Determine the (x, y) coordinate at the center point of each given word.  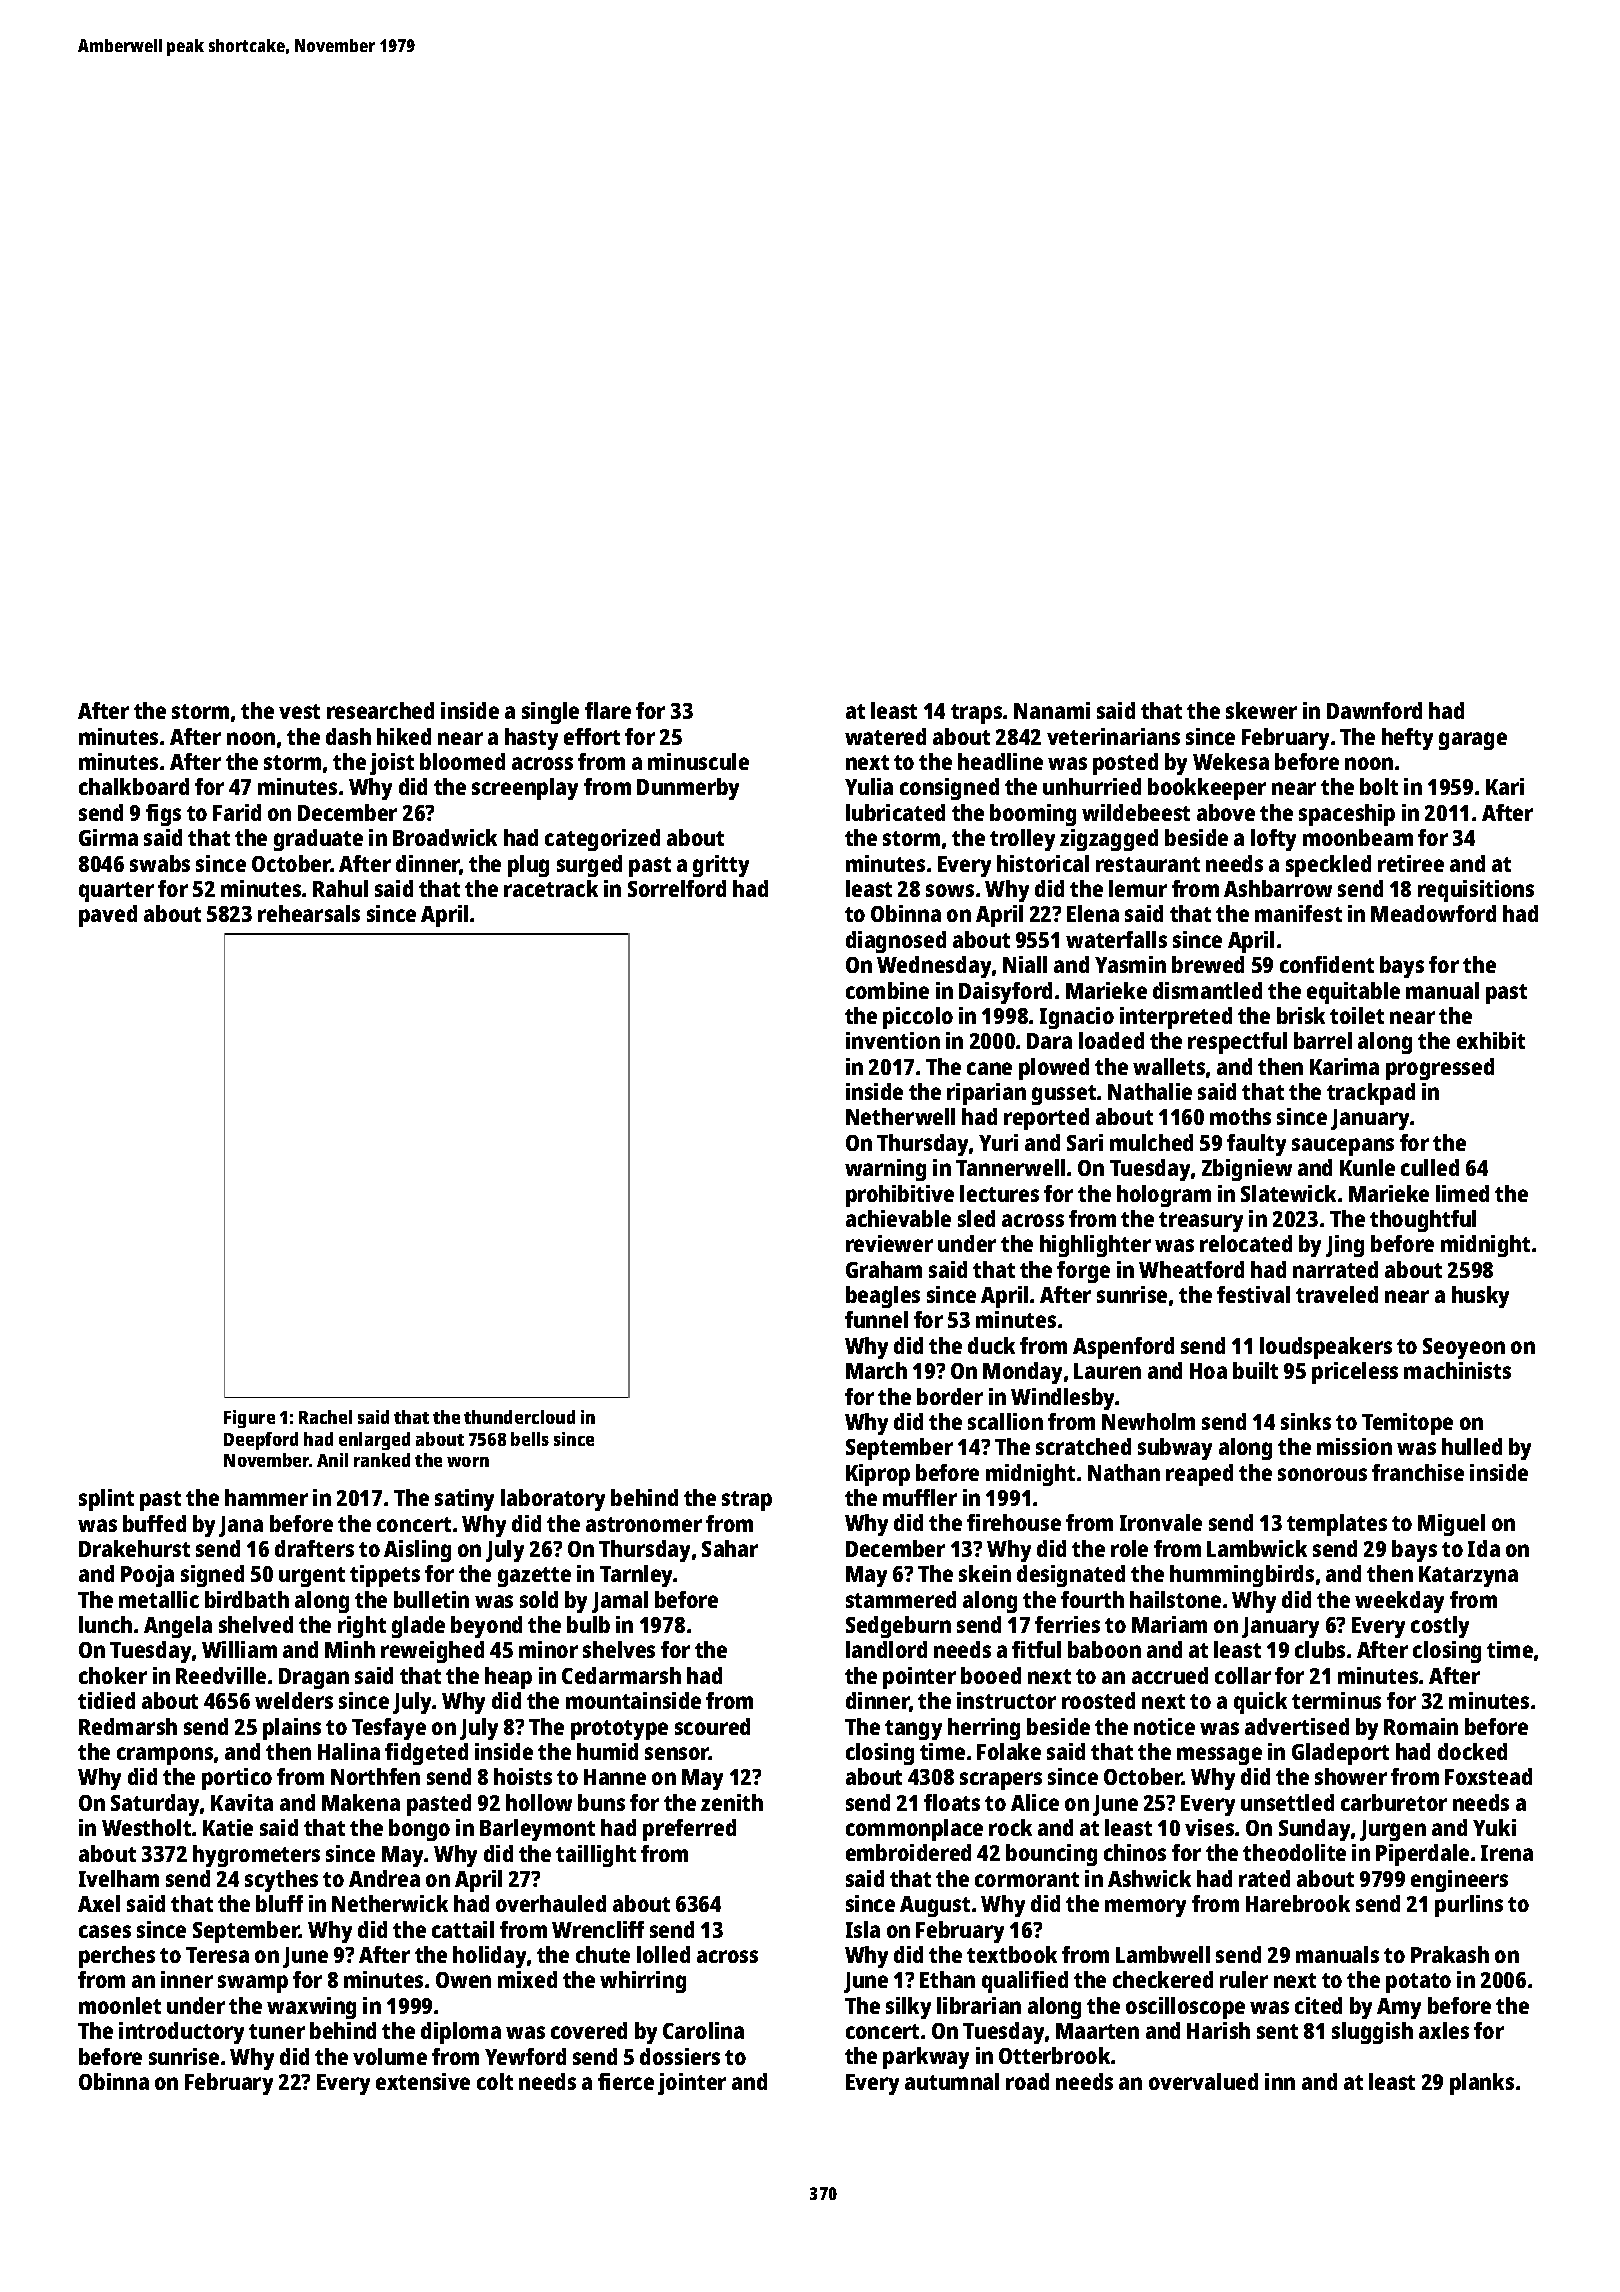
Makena (361, 1802)
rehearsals (309, 913)
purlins (1469, 1906)
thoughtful (1423, 1221)
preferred (689, 1830)
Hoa (1208, 1371)
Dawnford (1374, 710)
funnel (876, 1319)
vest (299, 711)
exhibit (1491, 1040)
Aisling (417, 1551)
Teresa (217, 1955)
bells (530, 1439)
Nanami (1052, 710)
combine (887, 990)
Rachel (325, 1417)
